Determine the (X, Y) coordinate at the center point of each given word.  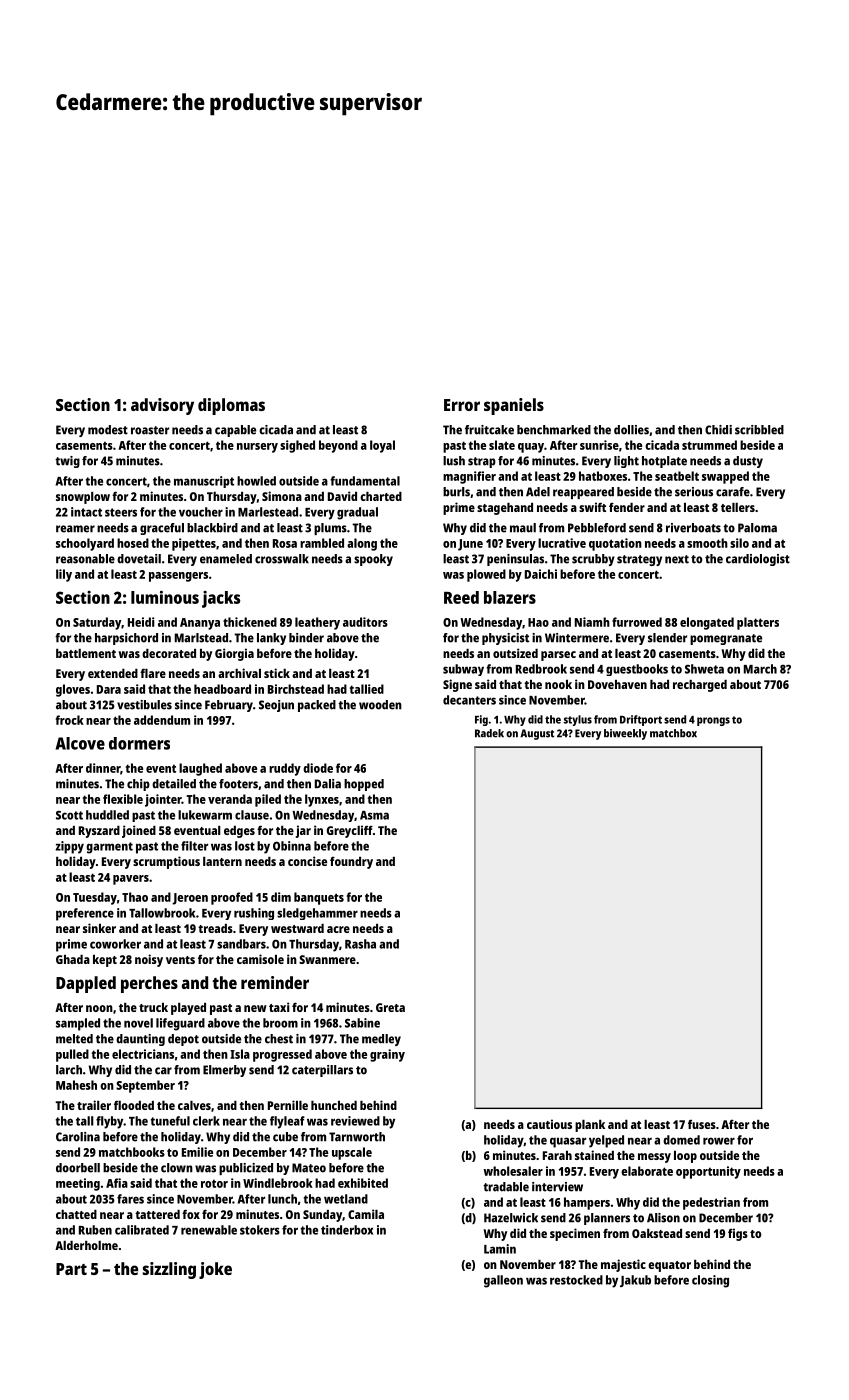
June (470, 545)
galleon (503, 1281)
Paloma (757, 528)
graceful (162, 529)
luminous (165, 597)
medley (381, 1040)
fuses (702, 1124)
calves (194, 1105)
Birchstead (296, 689)
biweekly (625, 734)
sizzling (169, 1270)
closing (710, 1281)
